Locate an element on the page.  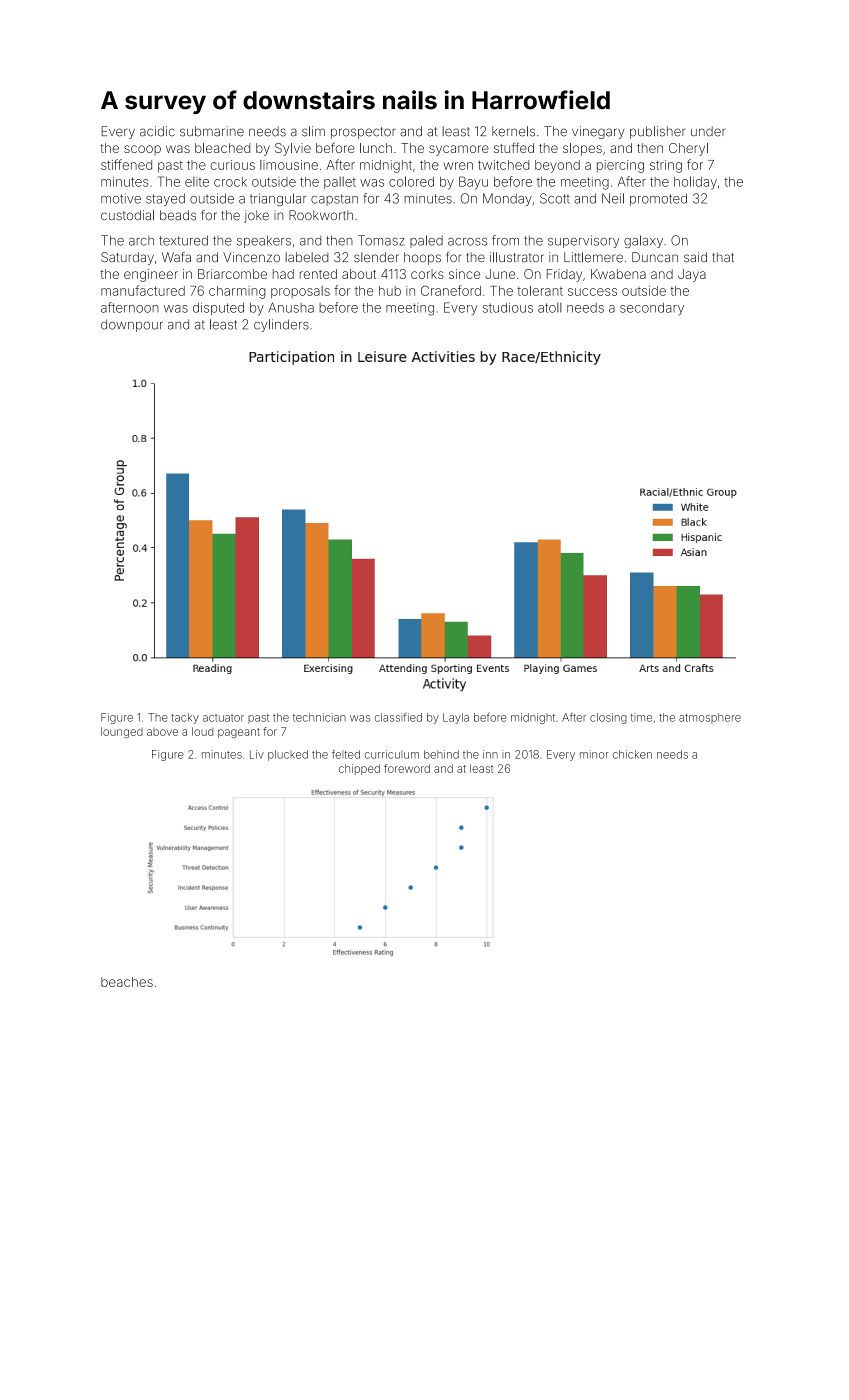
cylinders is located at coordinates (281, 325).
